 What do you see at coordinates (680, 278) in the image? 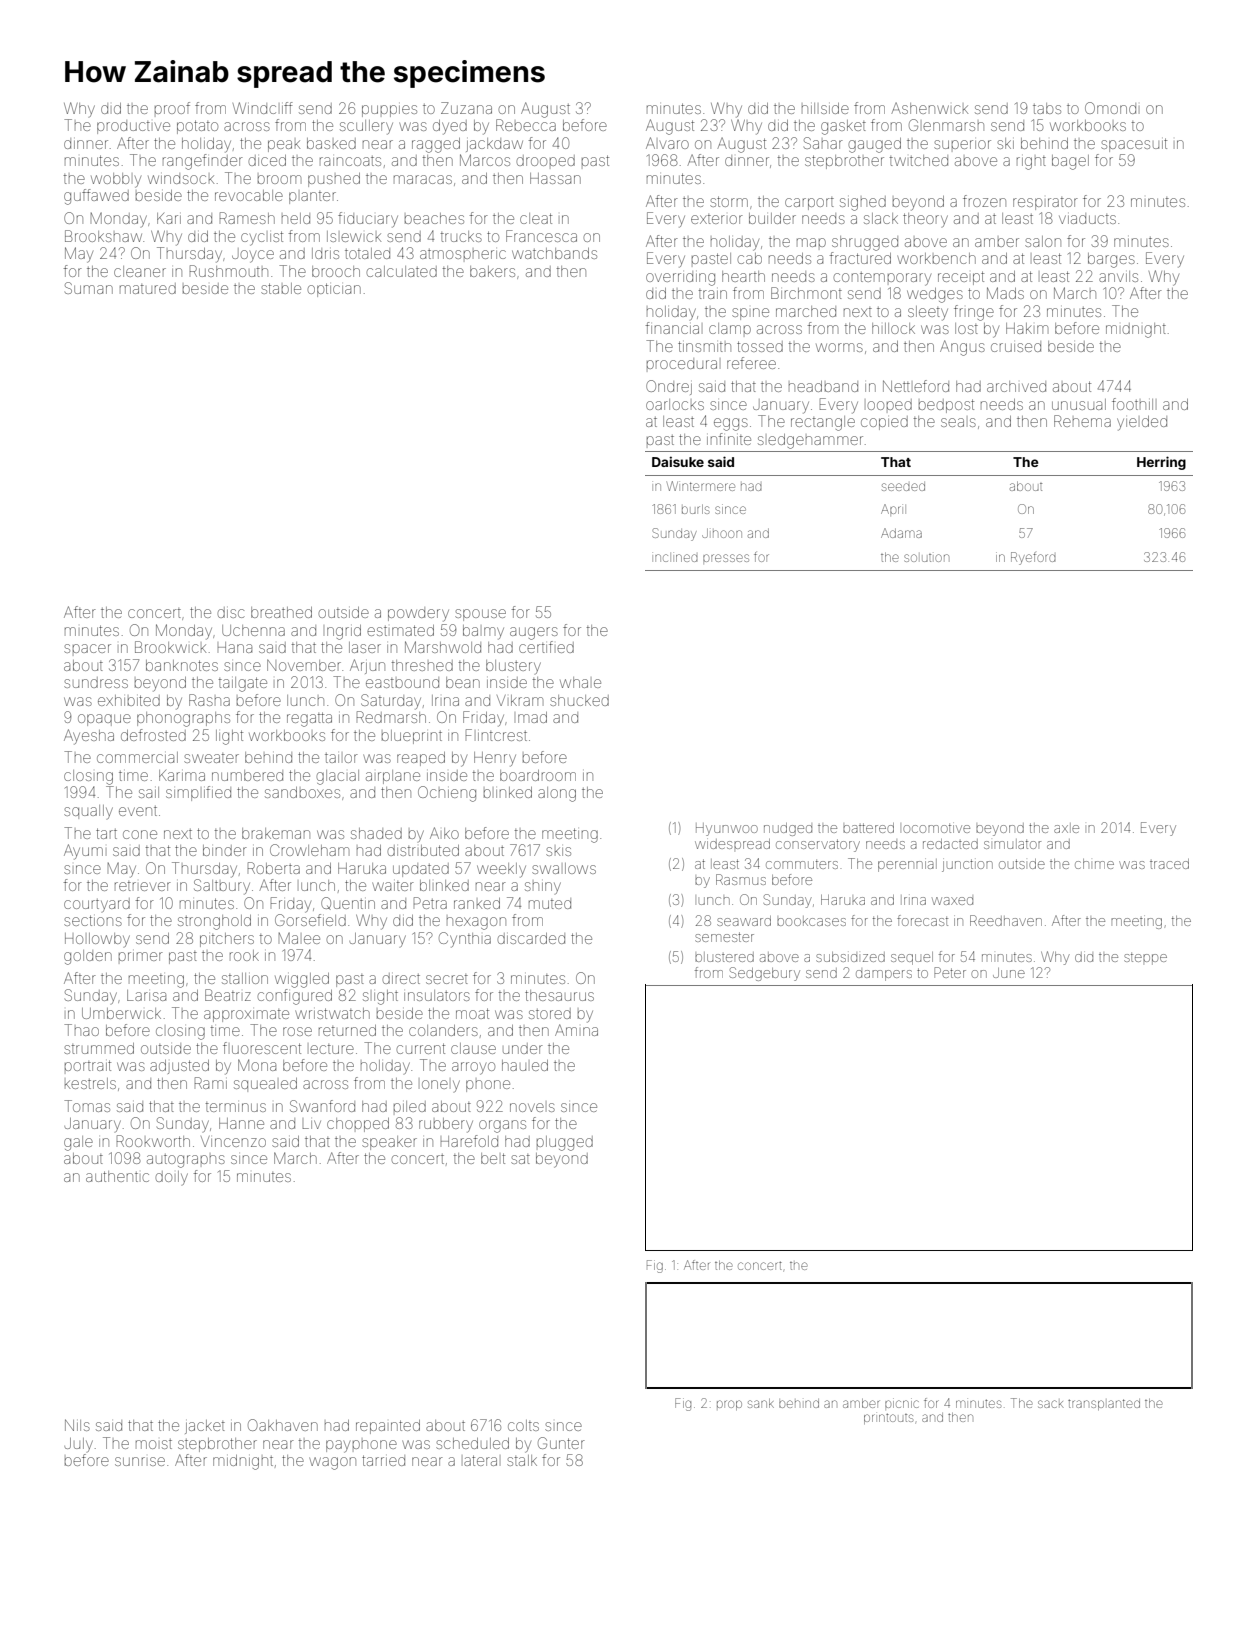
I see `overriding` at bounding box center [680, 278].
